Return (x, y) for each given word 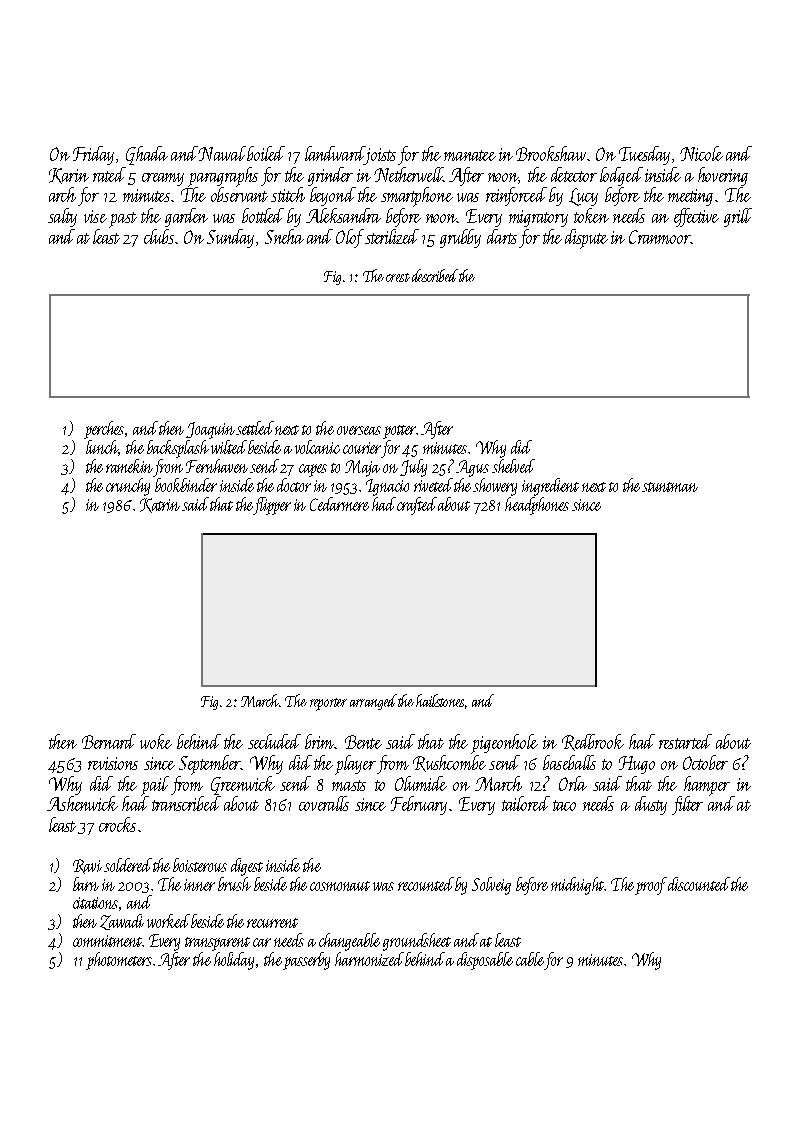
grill (738, 217)
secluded (274, 741)
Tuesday (644, 155)
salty (62, 217)
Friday (93, 155)
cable (530, 959)
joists (380, 155)
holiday (234, 961)
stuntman (670, 487)
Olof (350, 238)
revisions (113, 763)
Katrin (160, 505)
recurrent (272, 923)
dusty (651, 805)
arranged (373, 702)
